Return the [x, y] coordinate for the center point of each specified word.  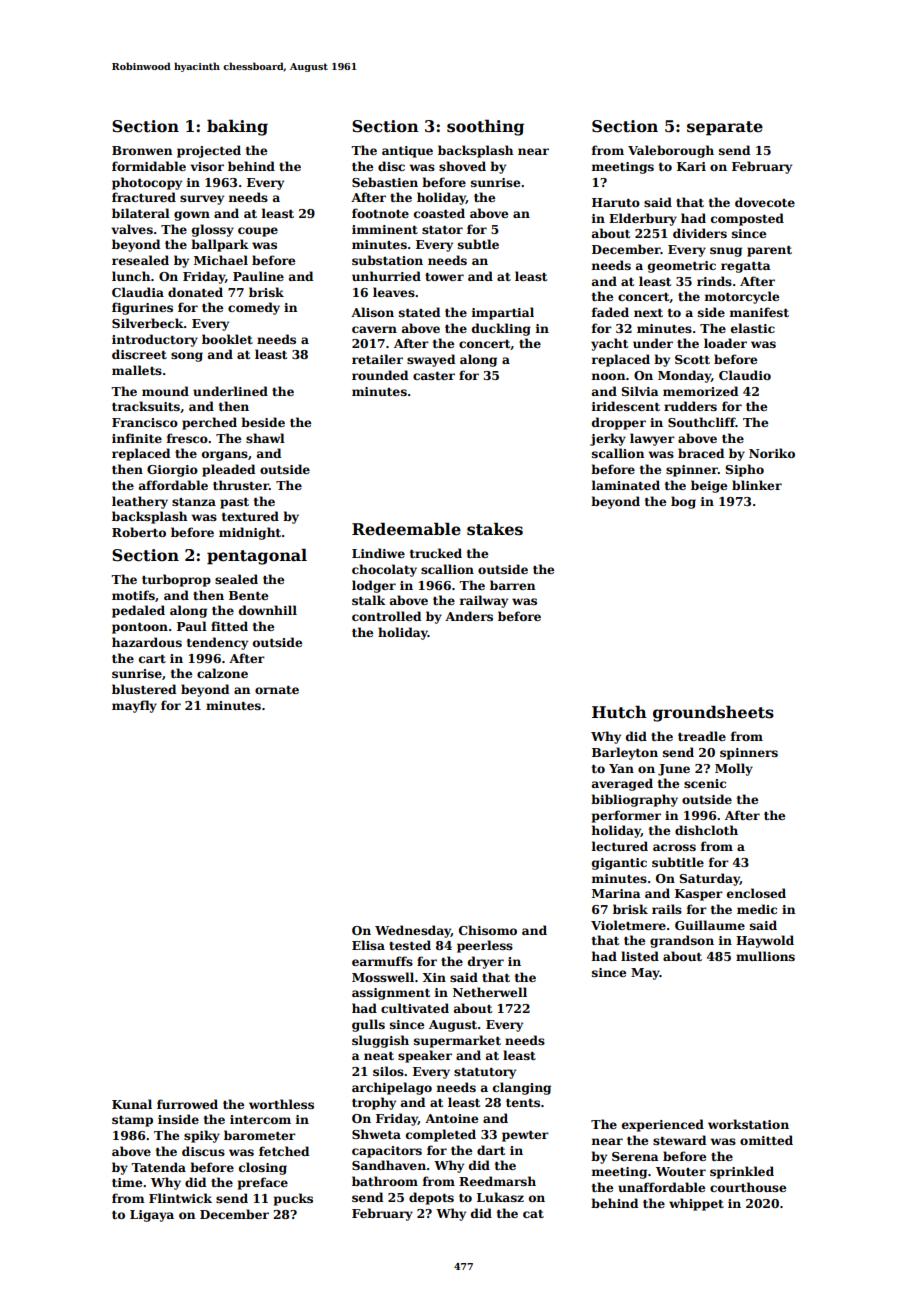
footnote [380, 213]
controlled [386, 616]
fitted [229, 626]
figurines [142, 308]
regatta [746, 267]
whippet [696, 1204]
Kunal [132, 1104]
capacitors [387, 1152]
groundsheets [713, 713]
